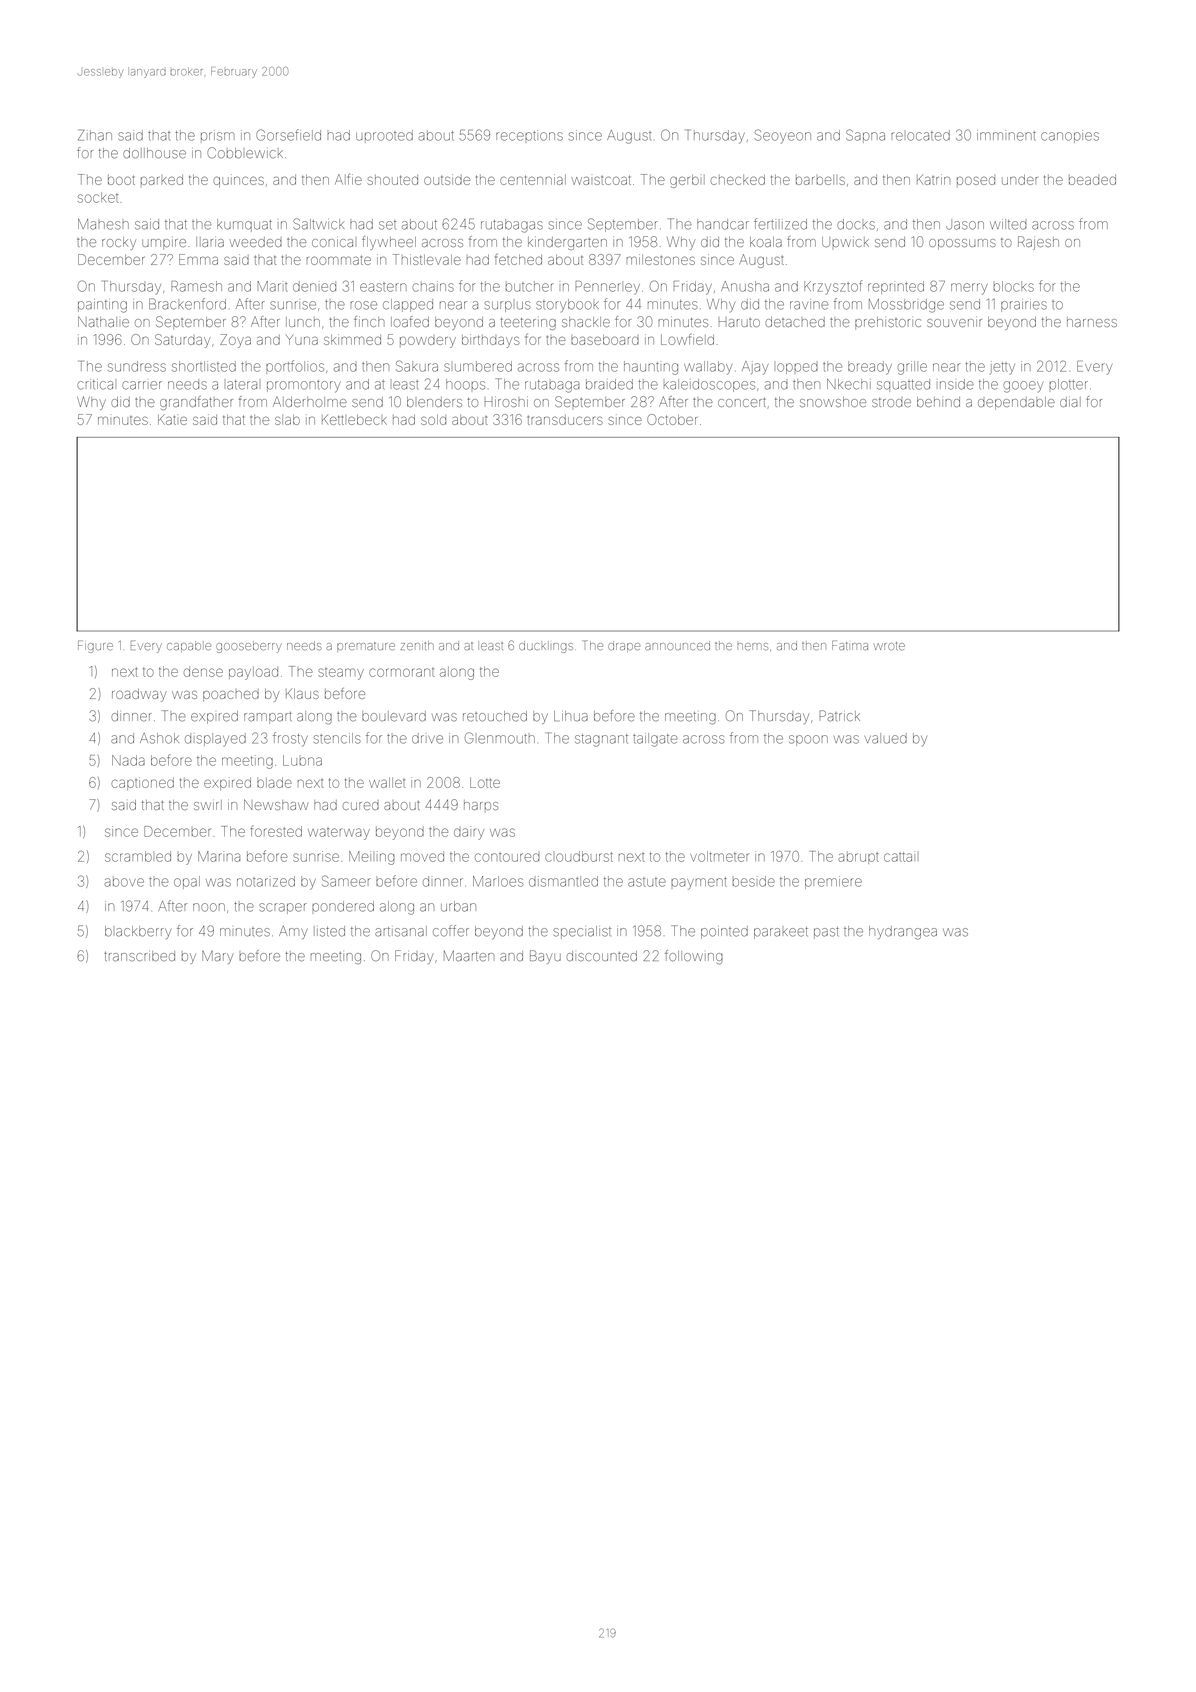  What do you see at coordinates (719, 856) in the screenshot?
I see `voltmeter` at bounding box center [719, 856].
